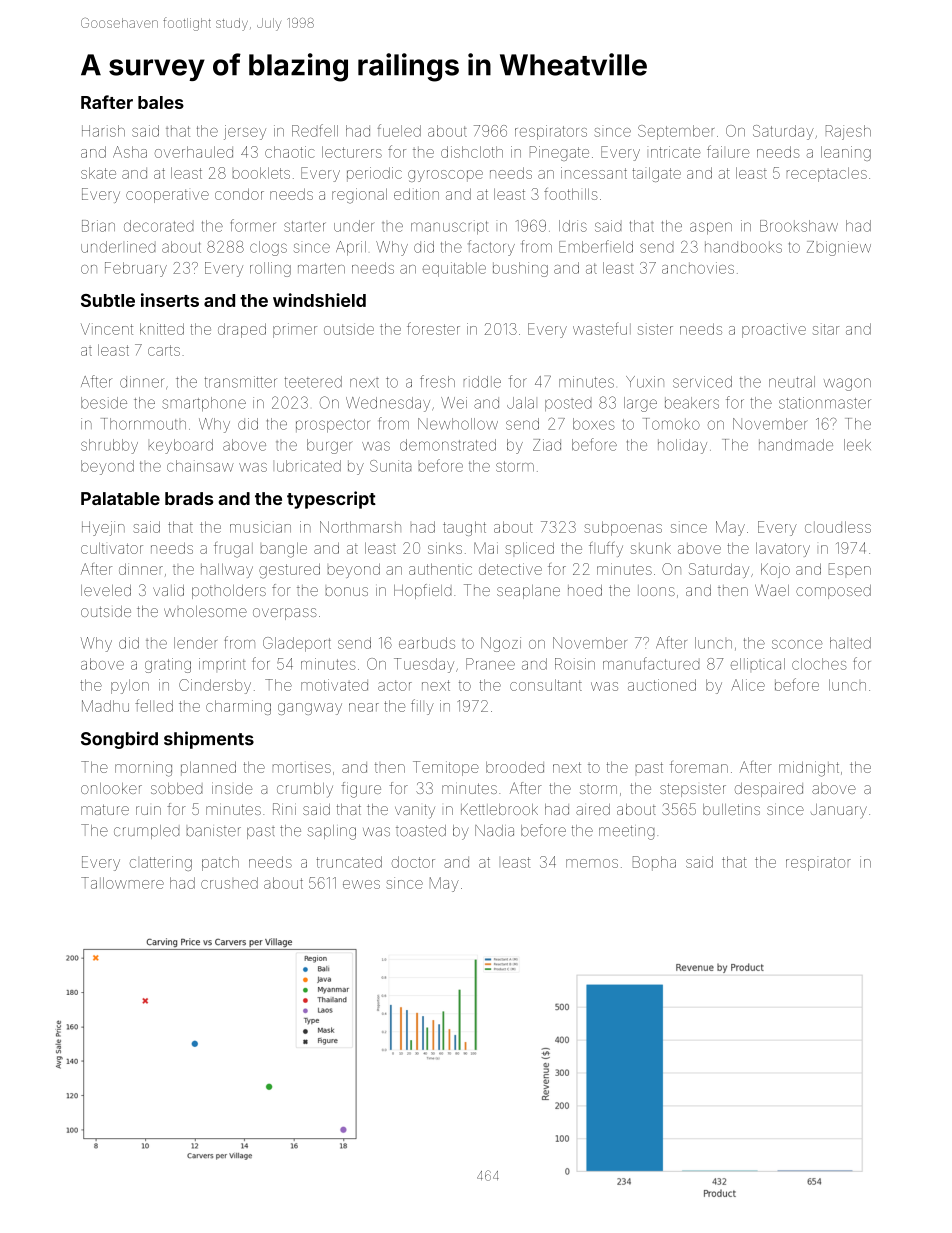  Describe the element at coordinates (654, 863) in the screenshot. I see `Bopha` at that location.
